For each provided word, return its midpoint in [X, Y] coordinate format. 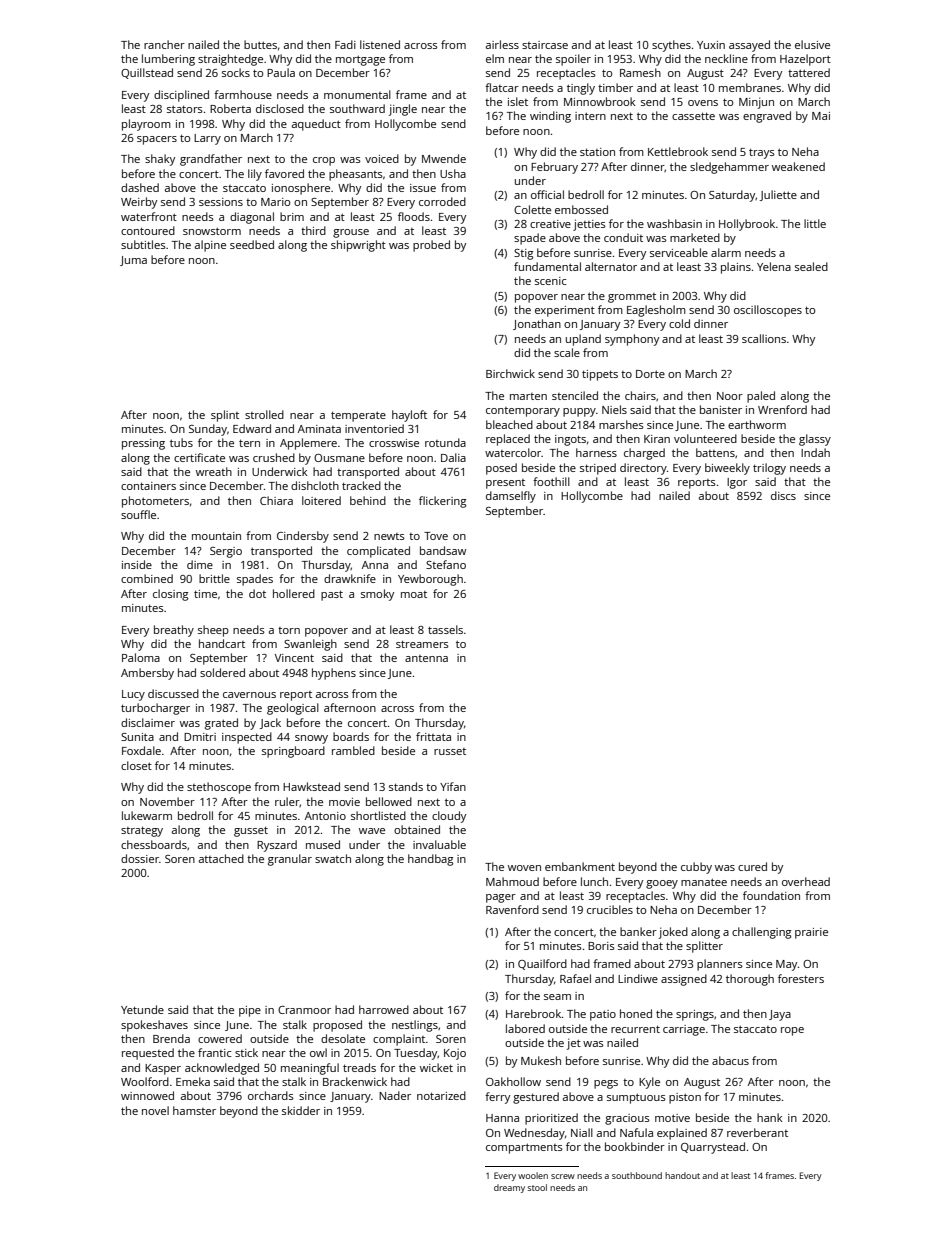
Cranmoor [304, 1010]
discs [783, 495]
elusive [812, 44]
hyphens [334, 674]
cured [752, 866]
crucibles [610, 909]
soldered [222, 672]
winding [550, 117]
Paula [281, 72]
